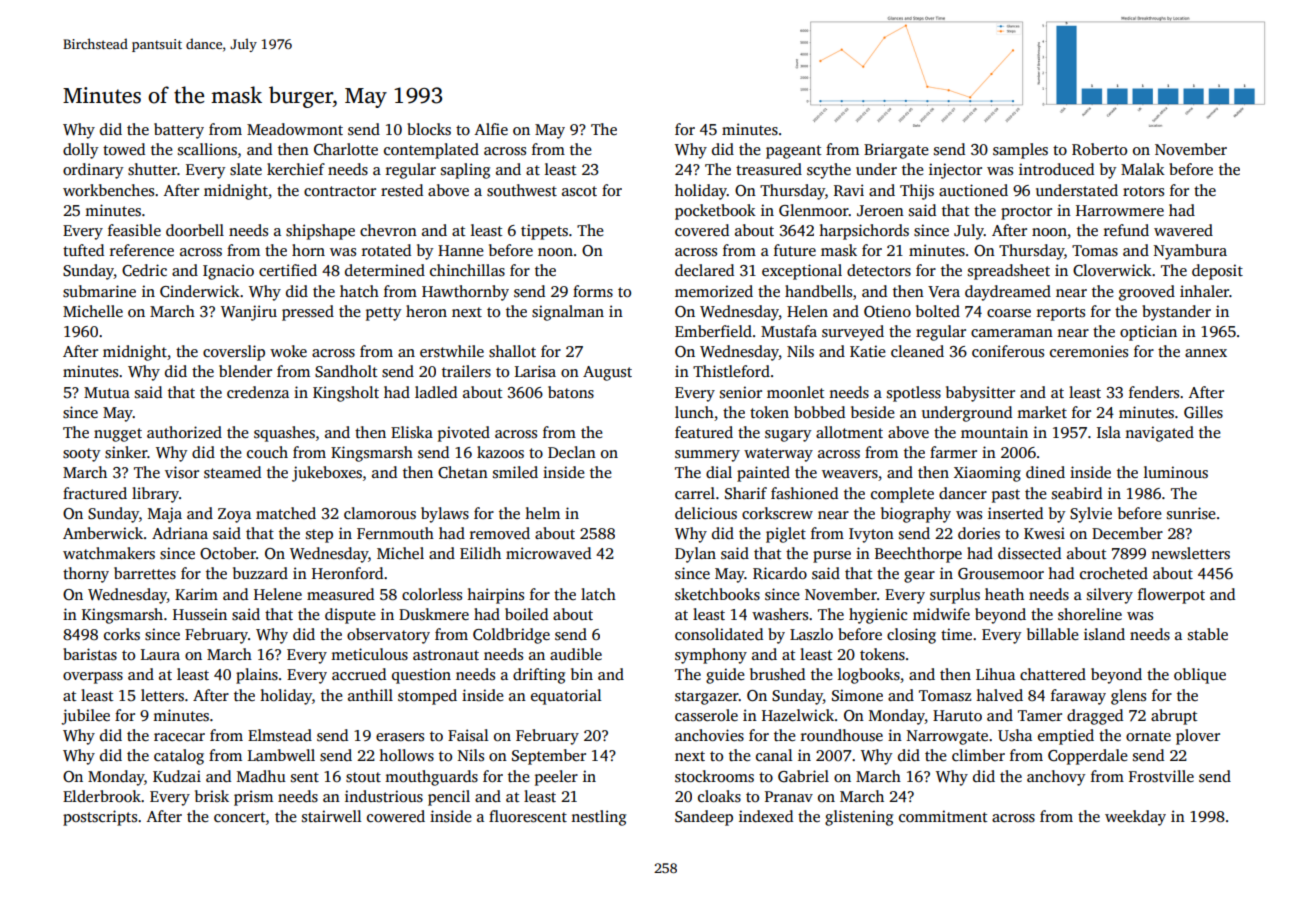  I want to click on hatch, so click(359, 291).
